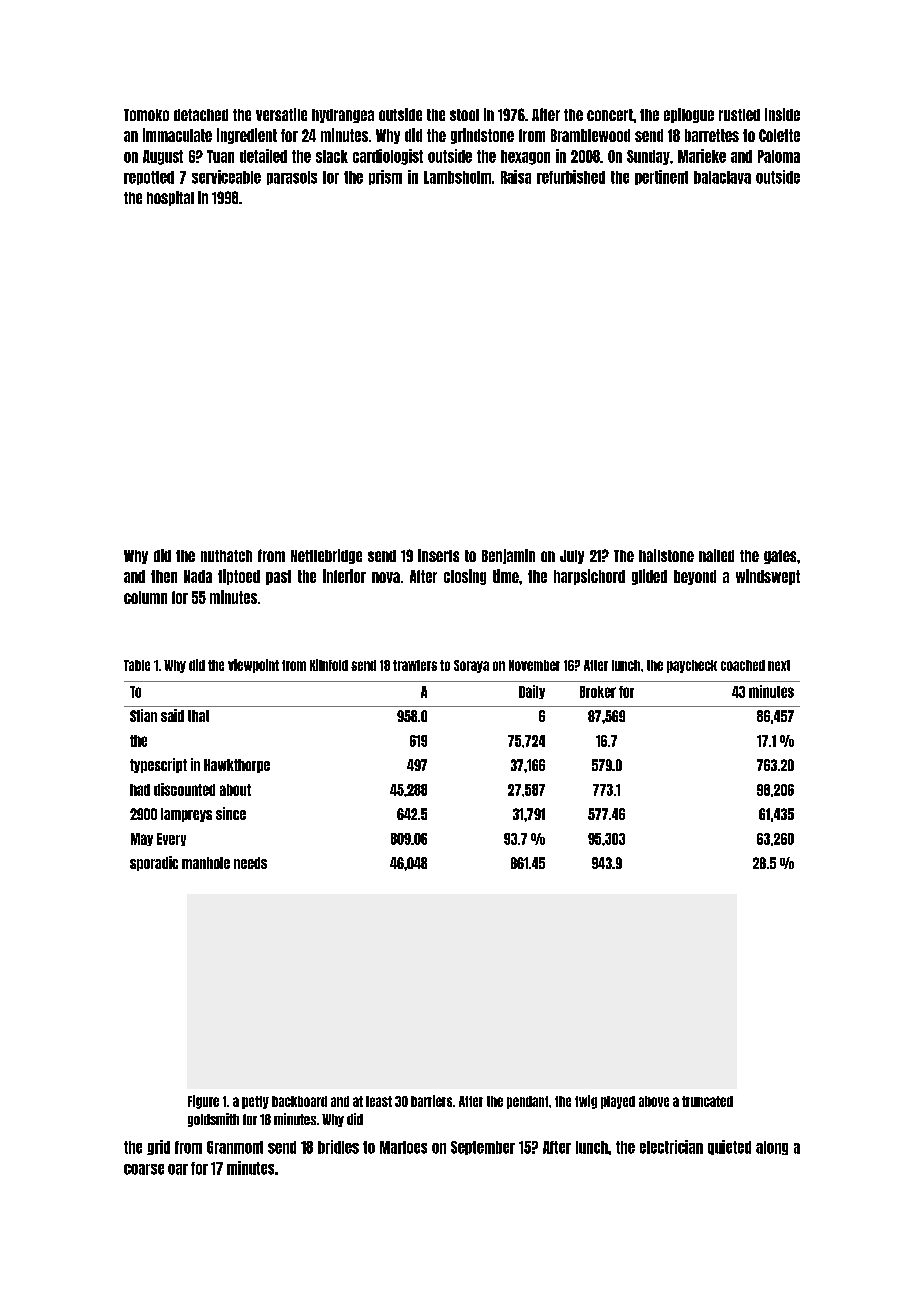 The width and height of the screenshot is (924, 1308). What do you see at coordinates (144, 1169) in the screenshot?
I see `coarse` at bounding box center [144, 1169].
